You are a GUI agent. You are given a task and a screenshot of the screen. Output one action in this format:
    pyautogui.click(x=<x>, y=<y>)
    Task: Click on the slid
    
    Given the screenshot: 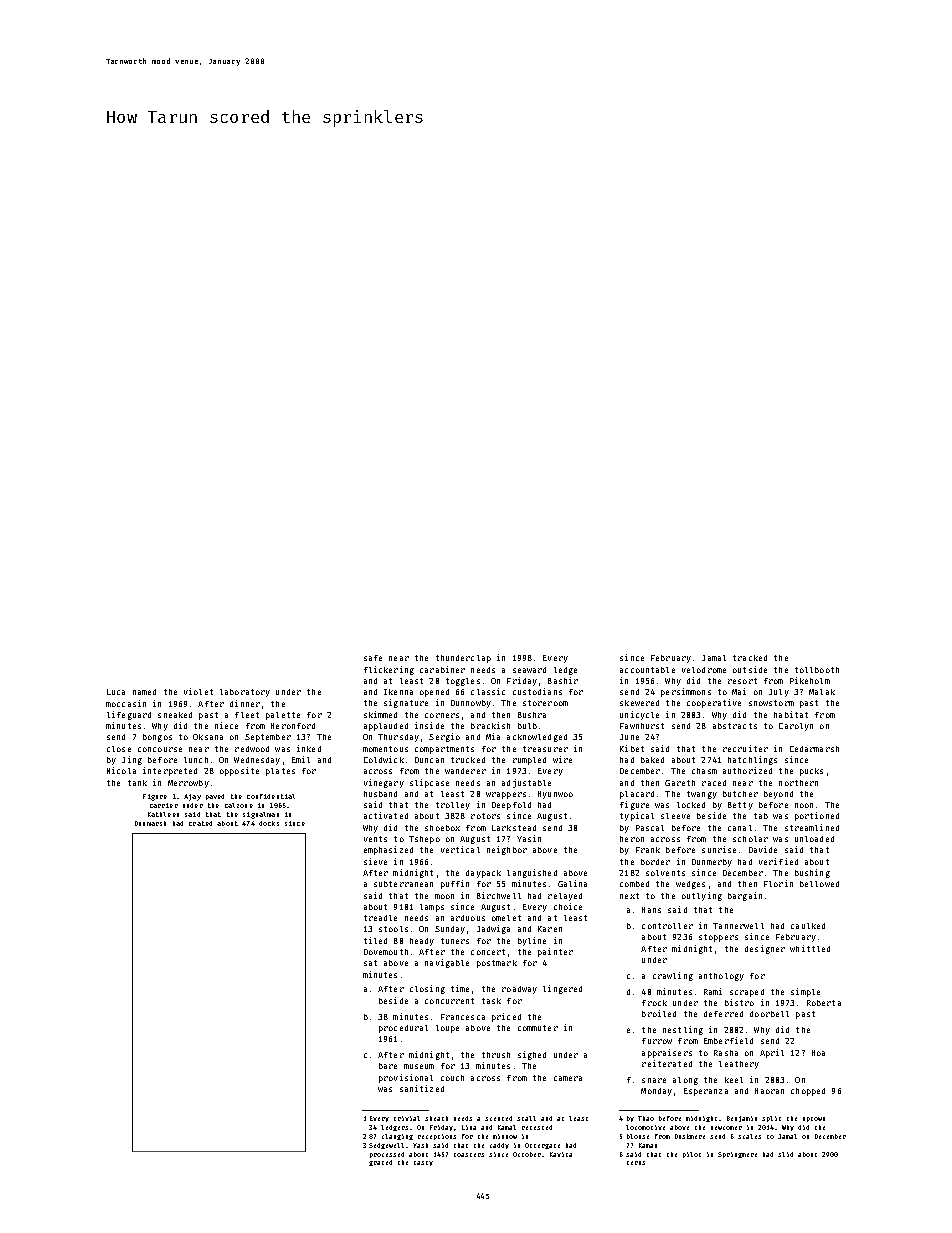 What is the action you would take?
    pyautogui.click(x=785, y=1154)
